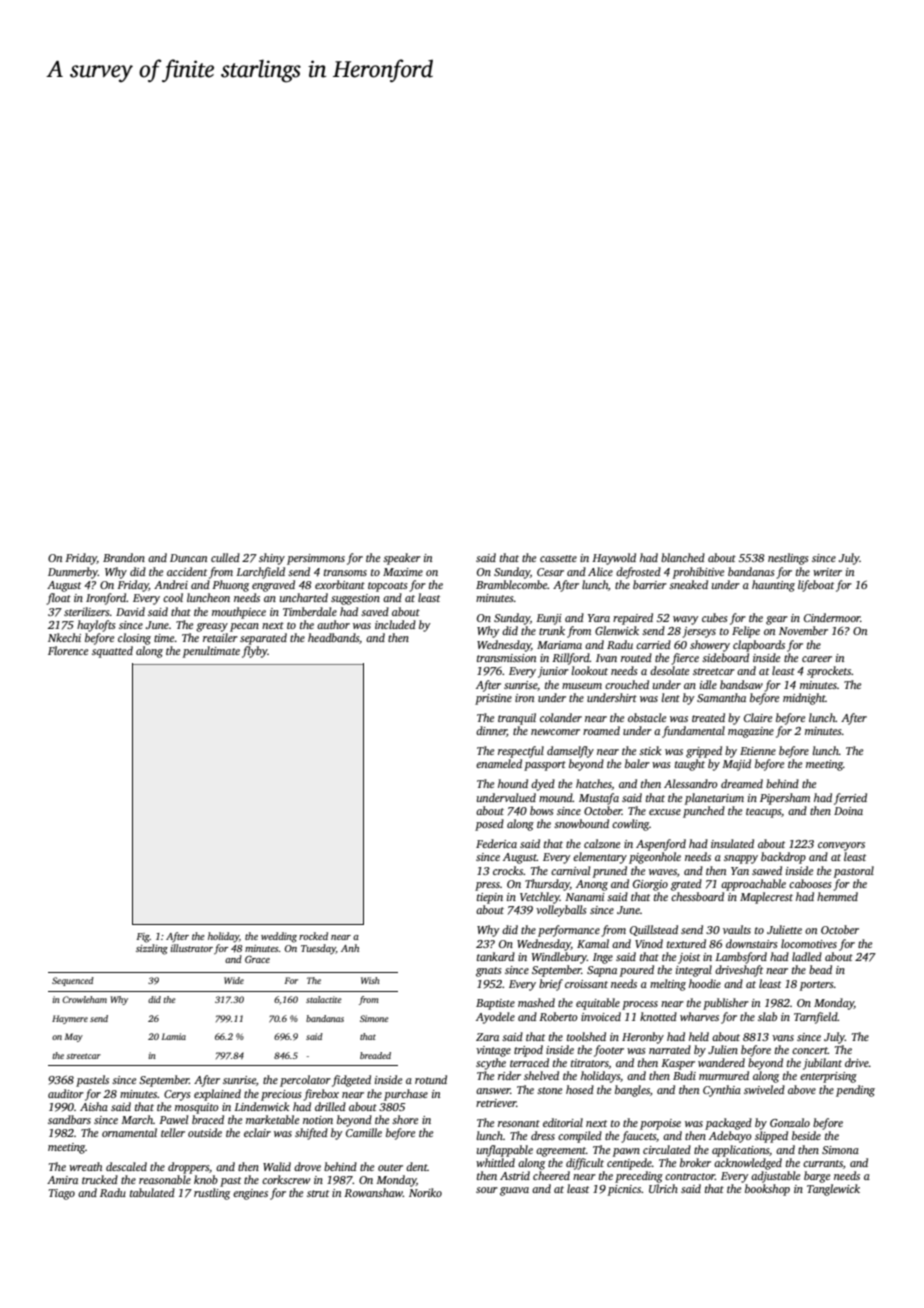  Describe the element at coordinates (788, 559) in the screenshot. I see `nestlings` at that location.
